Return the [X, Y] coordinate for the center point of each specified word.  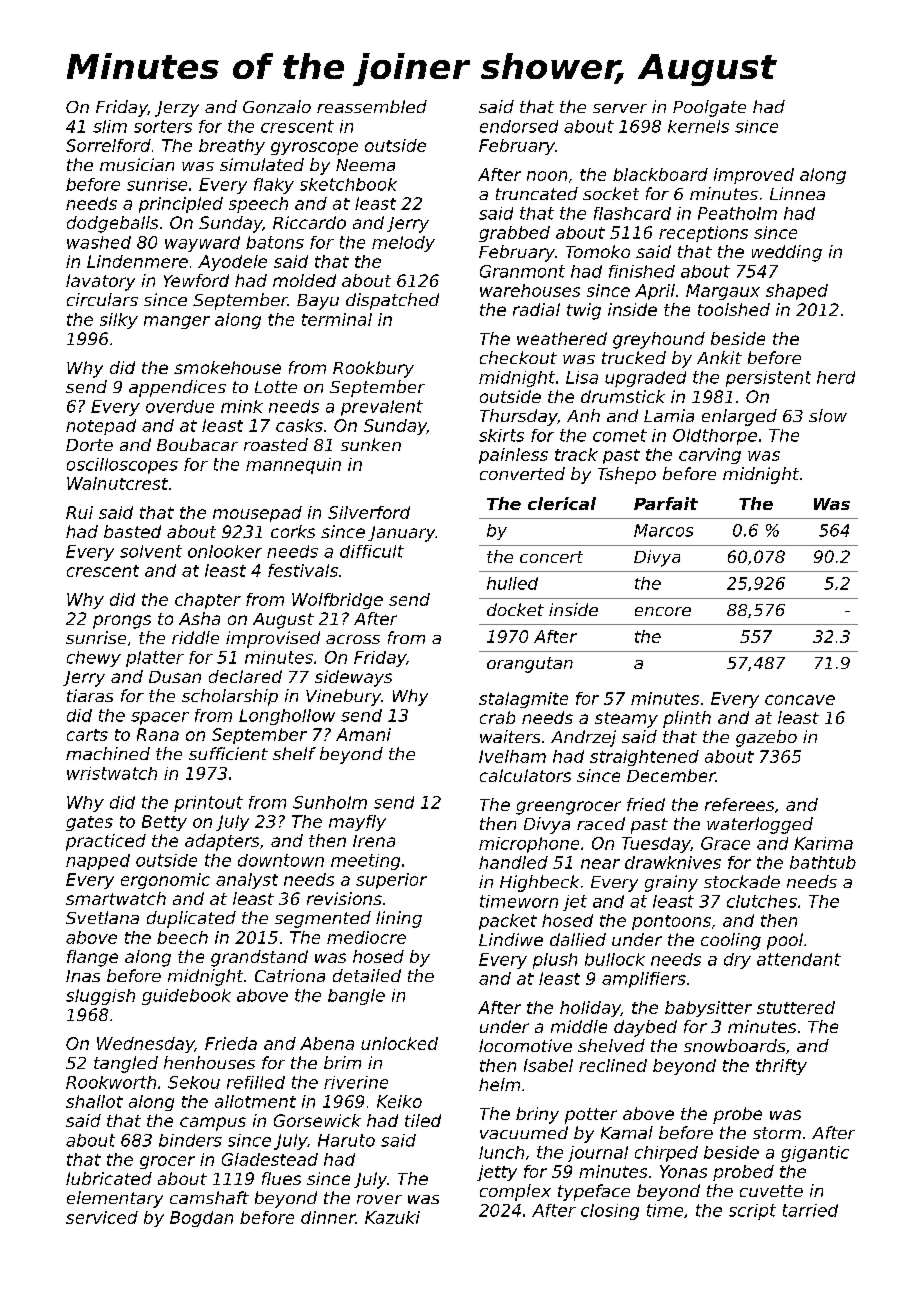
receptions [703, 234]
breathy [232, 147]
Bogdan [201, 1219]
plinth [687, 719]
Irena [374, 841]
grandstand [259, 958]
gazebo [766, 738]
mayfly [357, 823]
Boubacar [197, 444]
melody [403, 244]
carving [710, 456]
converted [522, 473]
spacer [160, 718]
